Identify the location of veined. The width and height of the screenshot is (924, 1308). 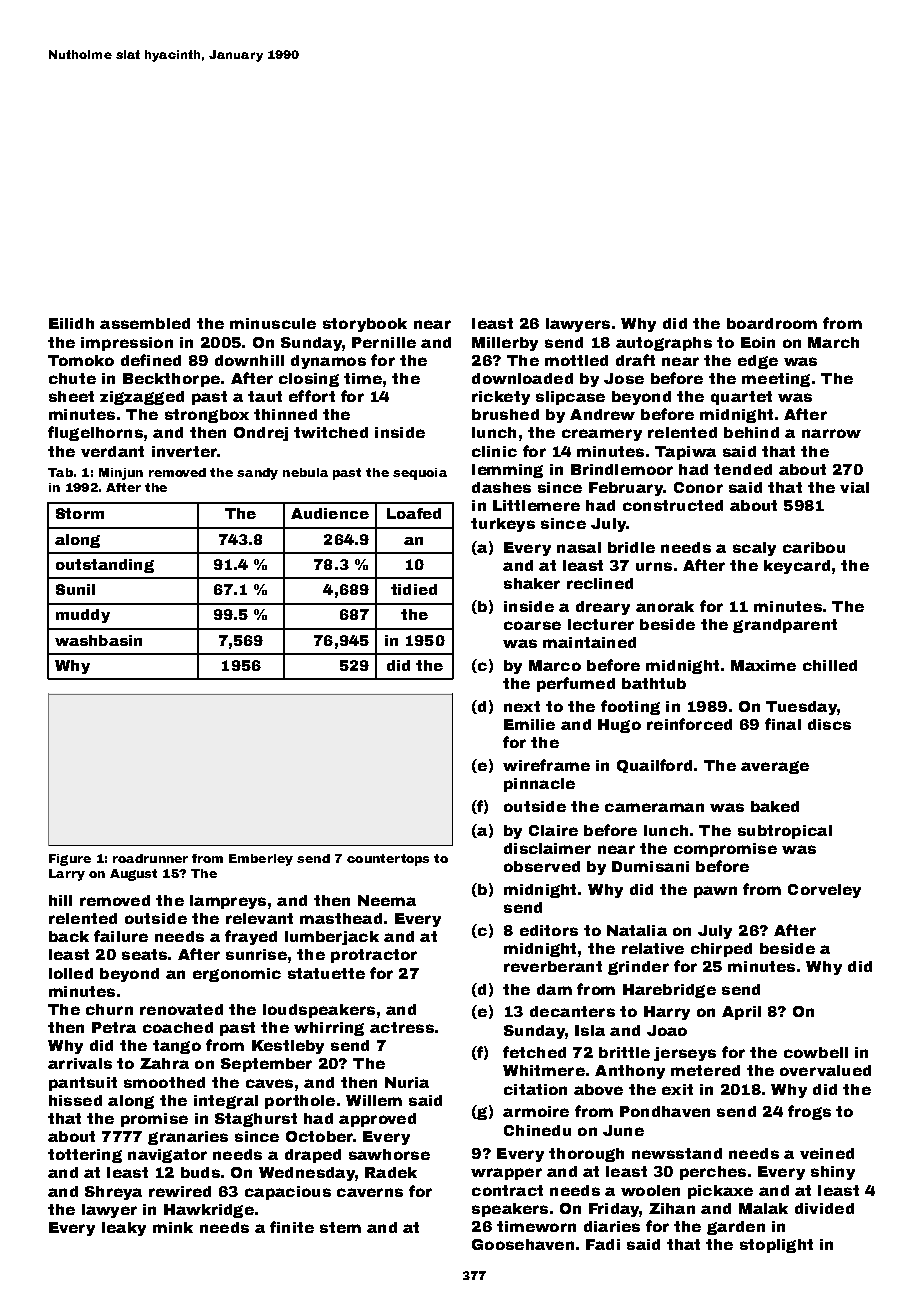
(827, 1153).
